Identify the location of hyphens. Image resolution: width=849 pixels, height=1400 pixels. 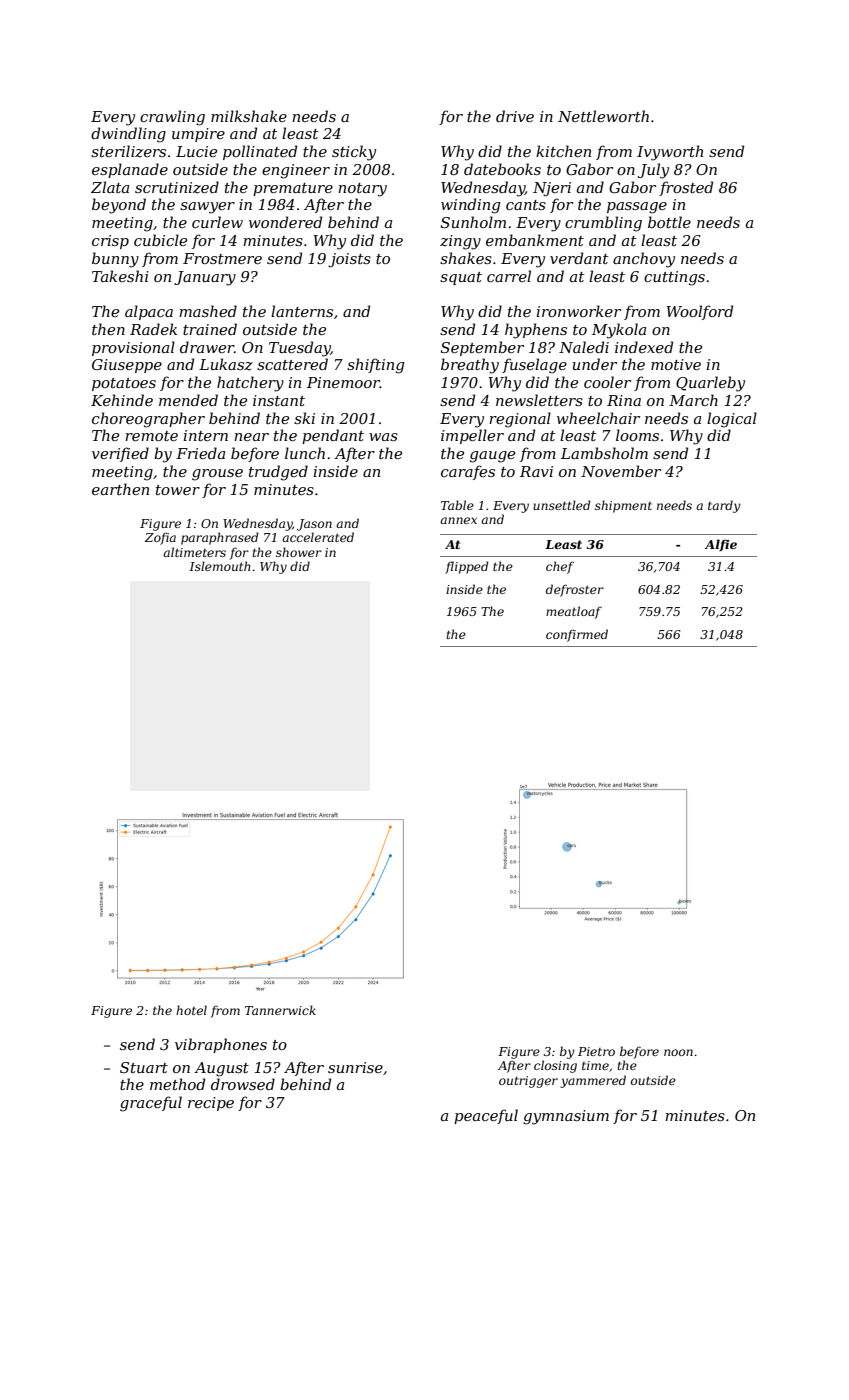
(536, 331).
